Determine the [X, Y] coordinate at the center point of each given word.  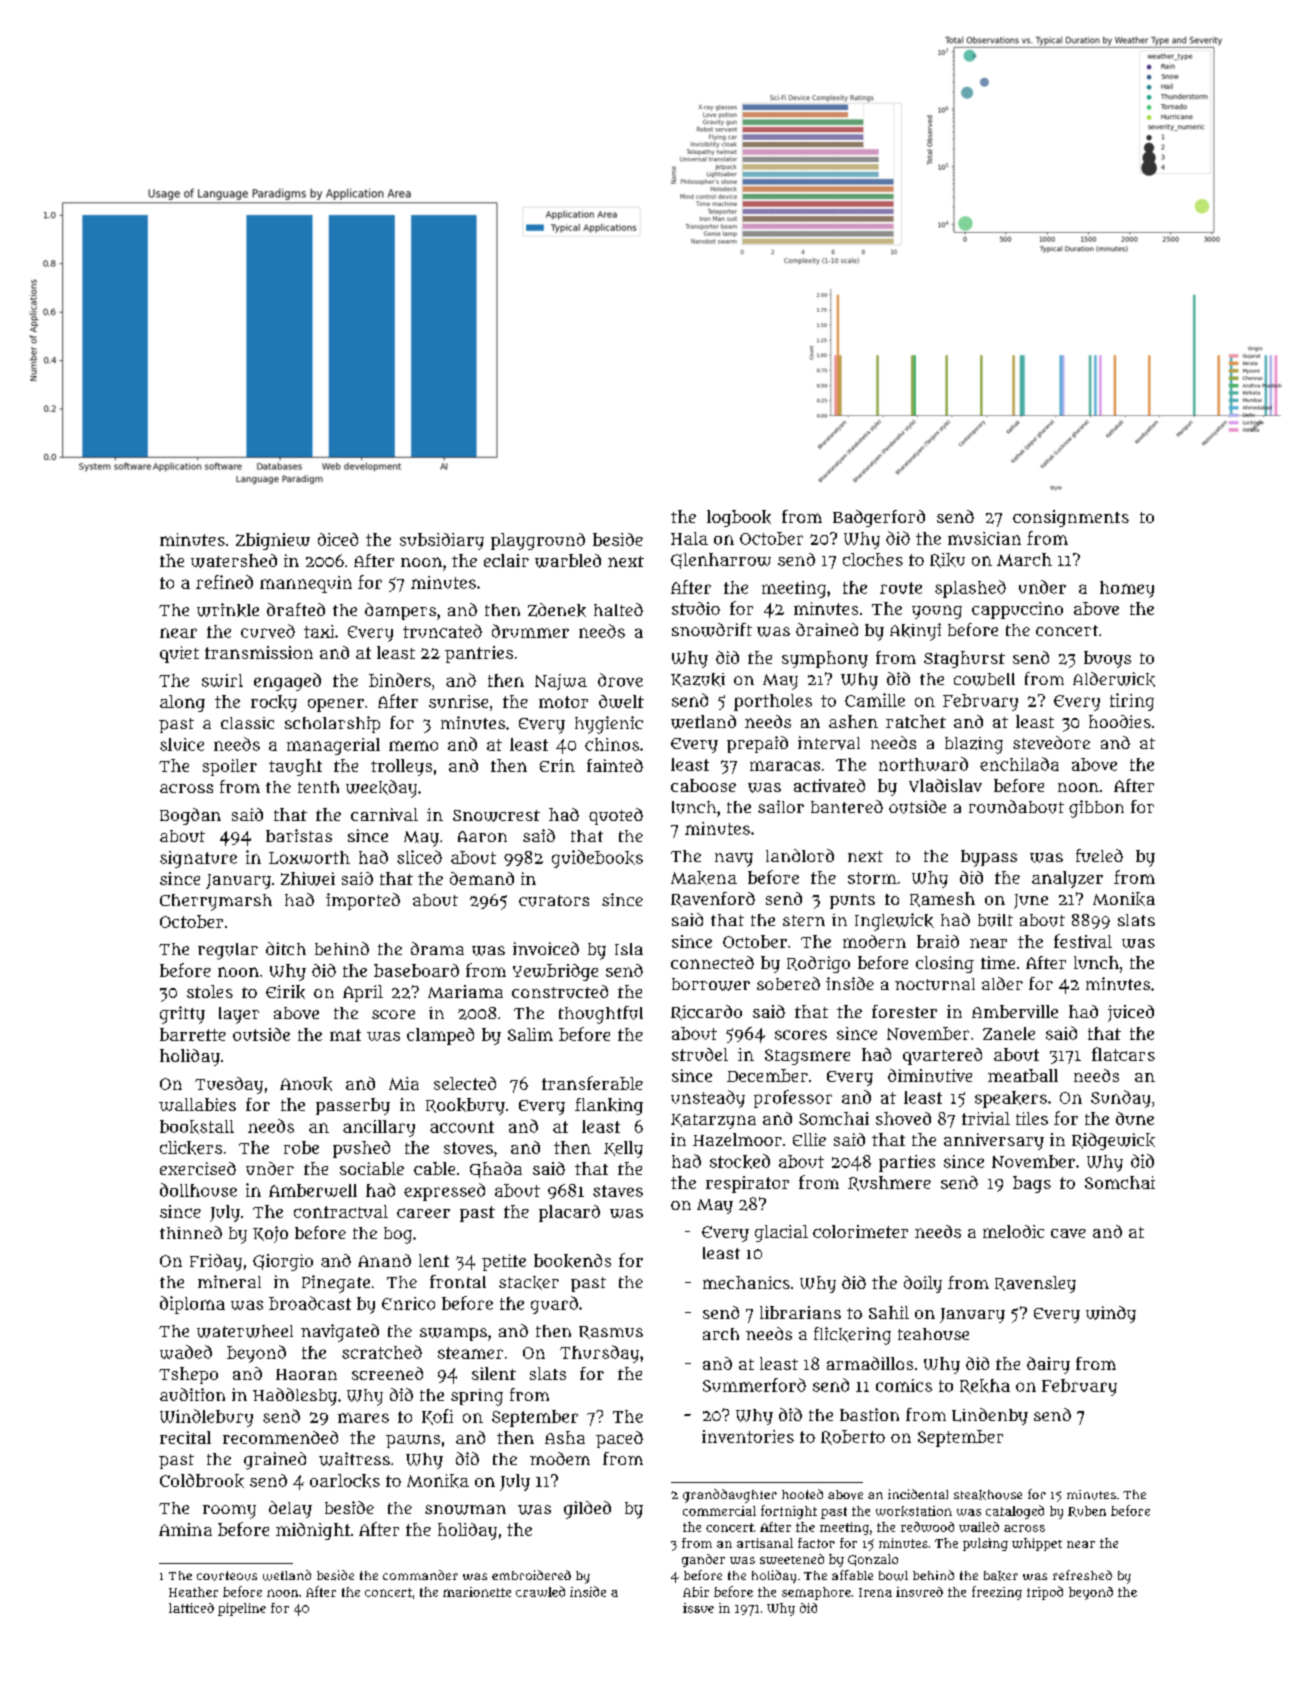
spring [477, 1397]
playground [538, 541]
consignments [1071, 518]
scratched [382, 1352]
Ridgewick [1113, 1141]
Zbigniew [273, 541]
